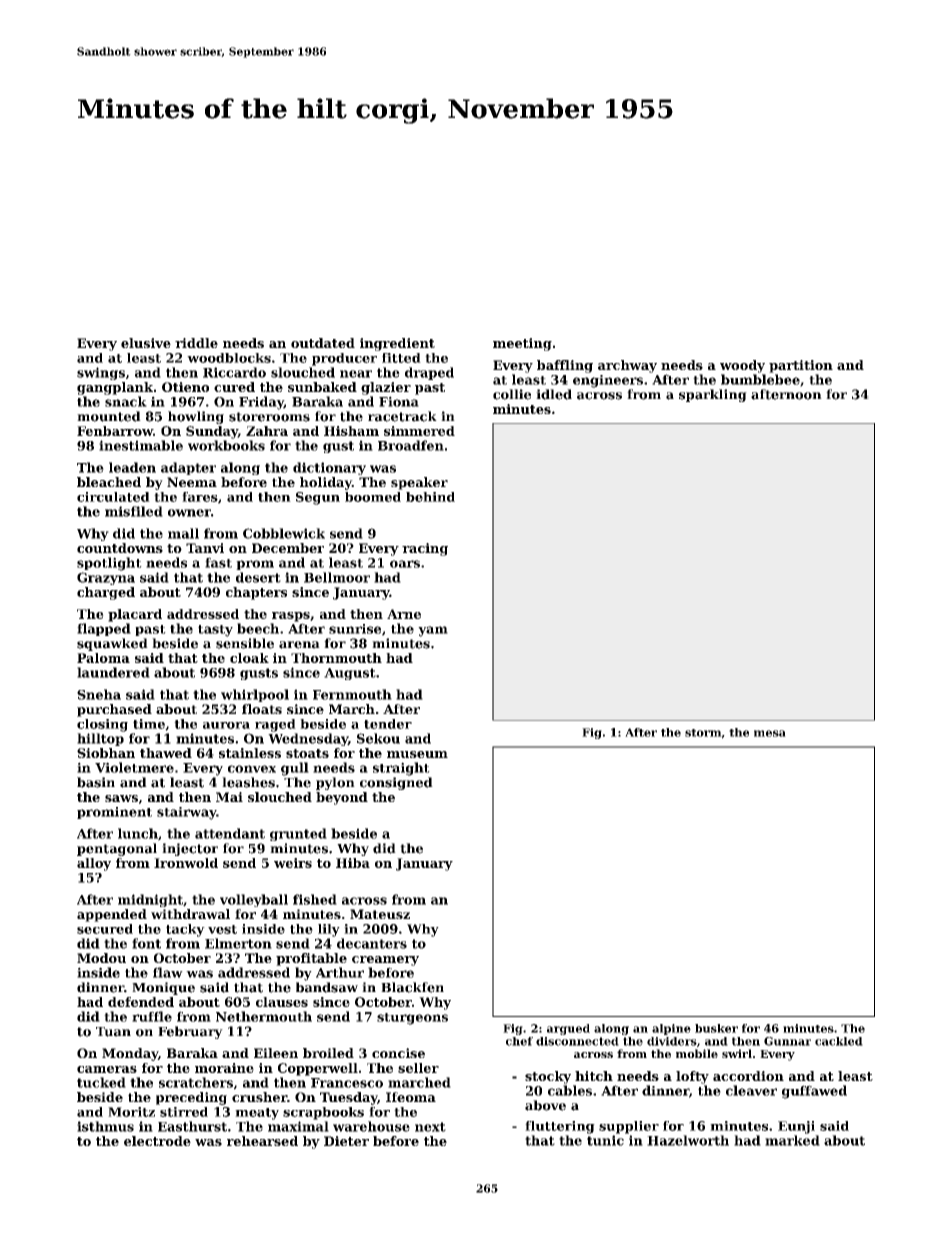 The width and height of the screenshot is (952, 1233). Describe the element at coordinates (401, 769) in the screenshot. I see `straight` at that location.
